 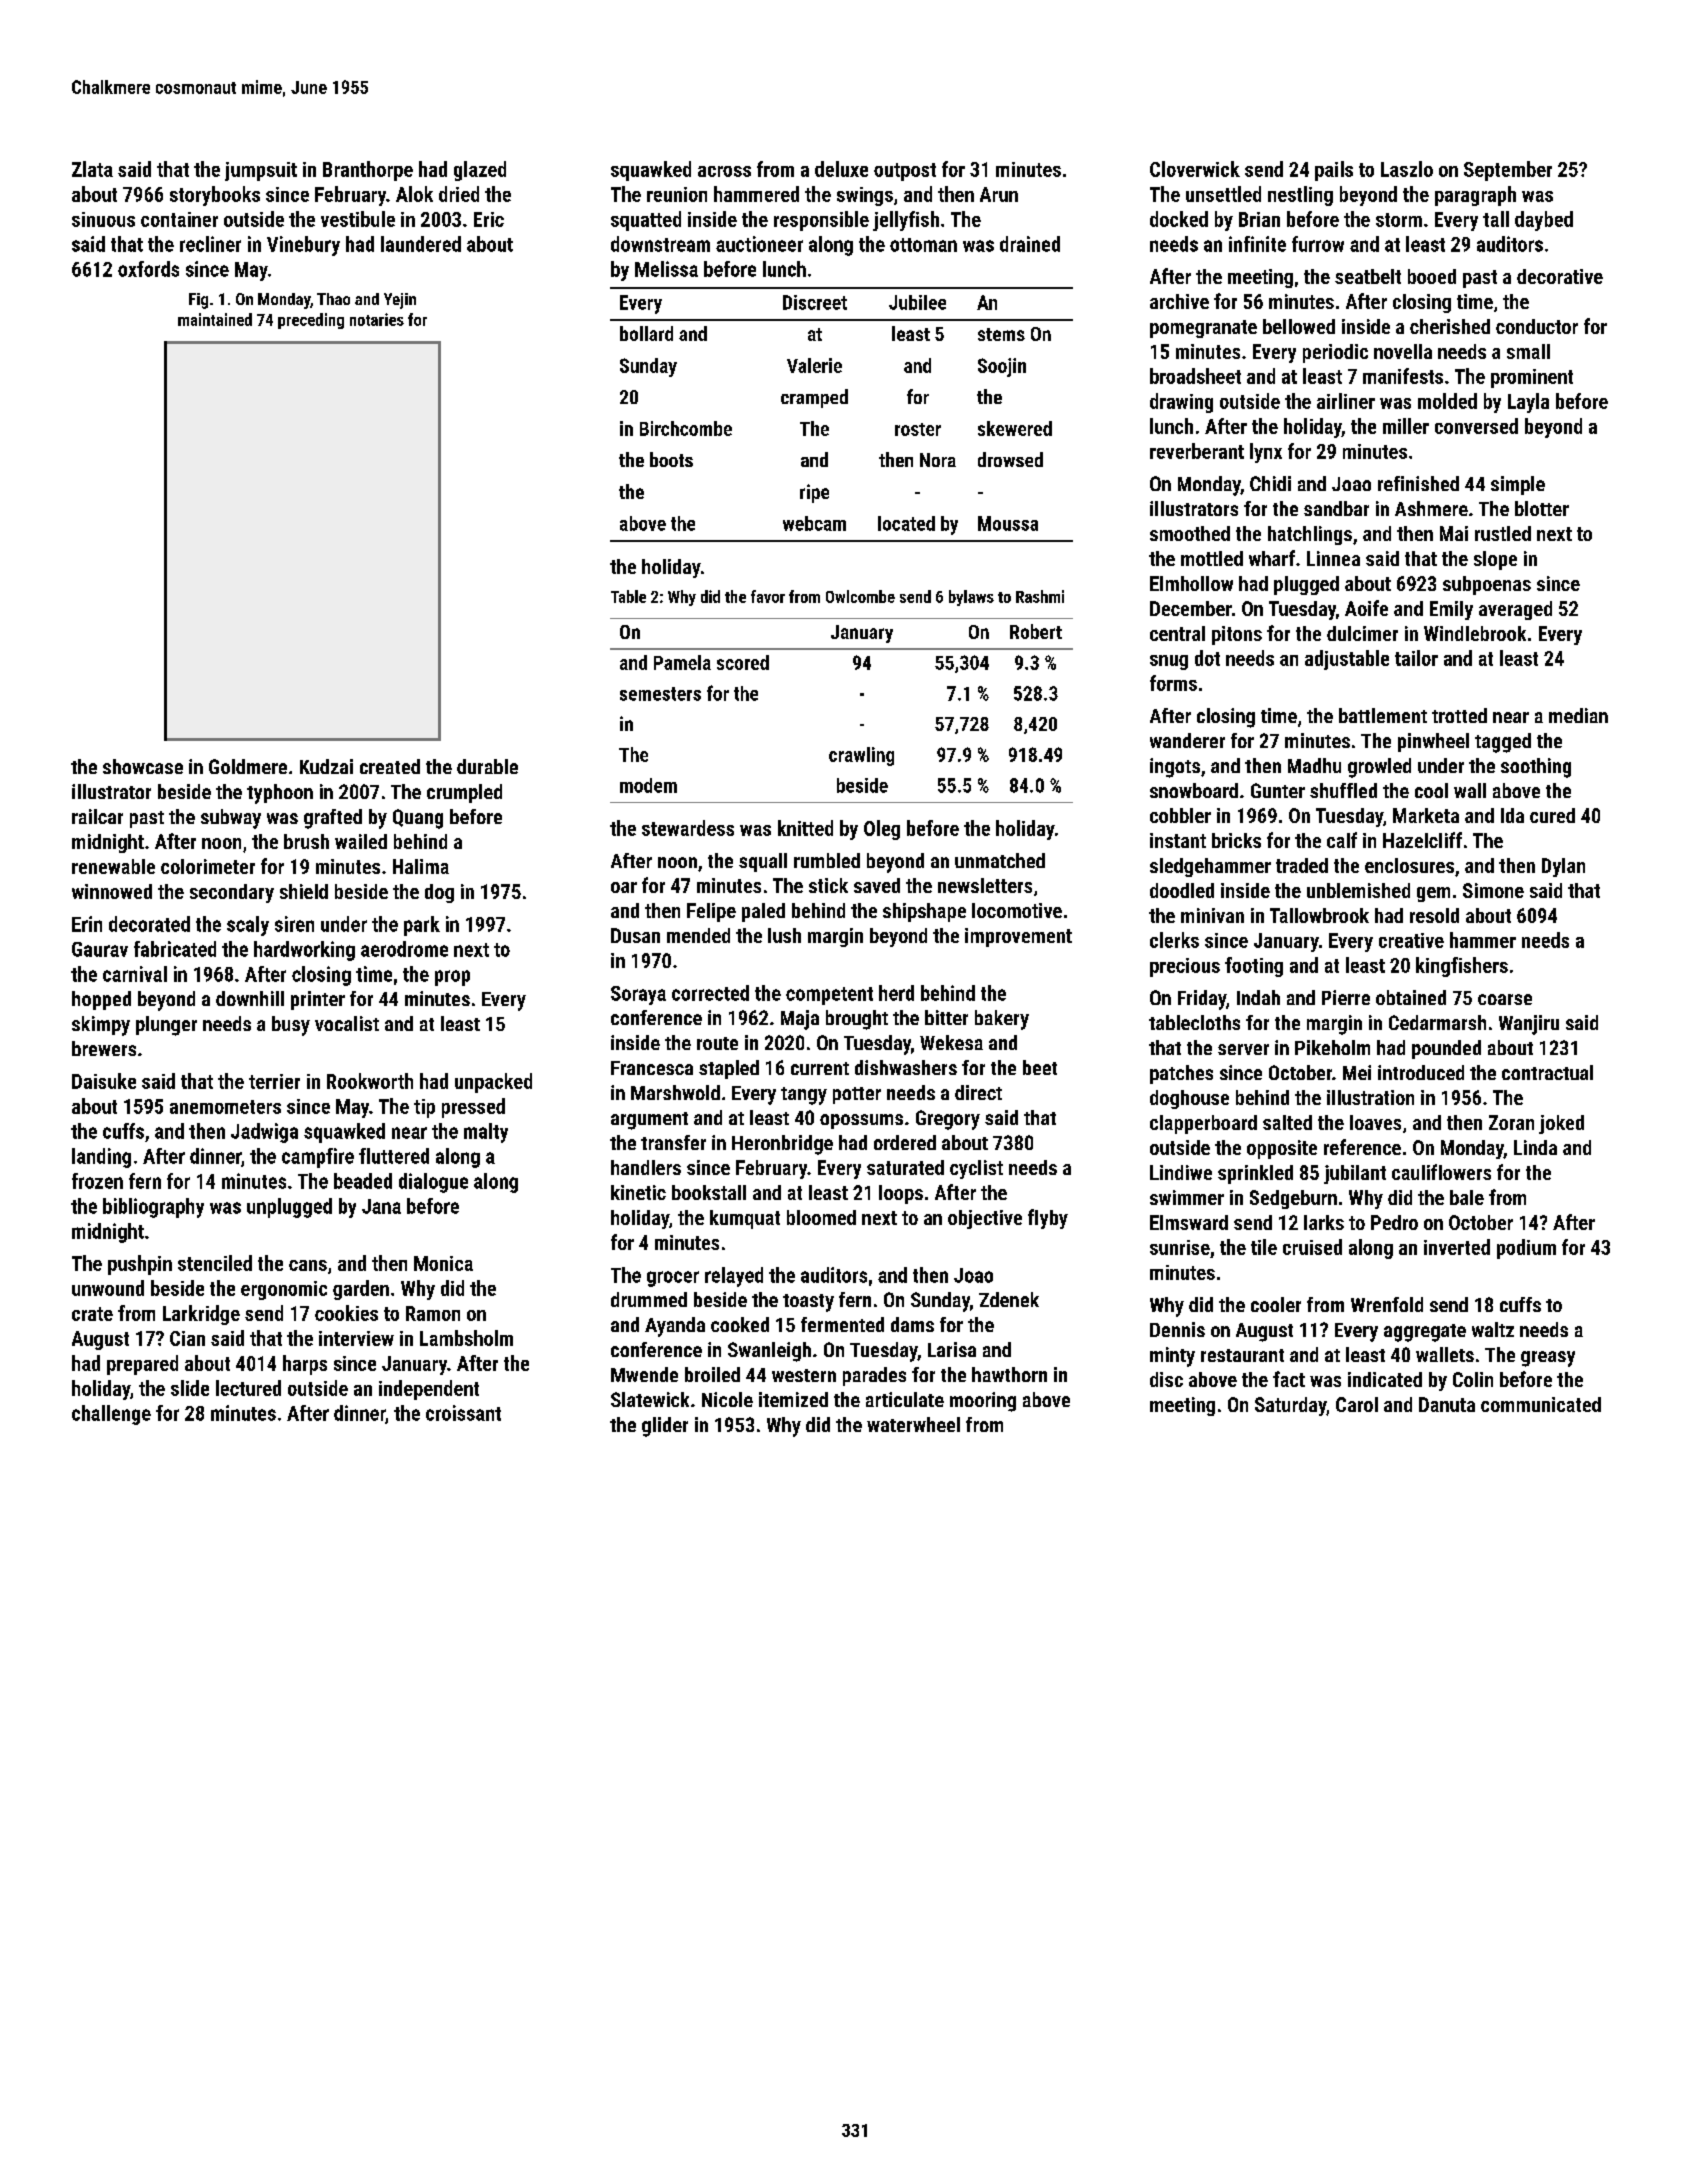 I want to click on scored, so click(x=743, y=662).
